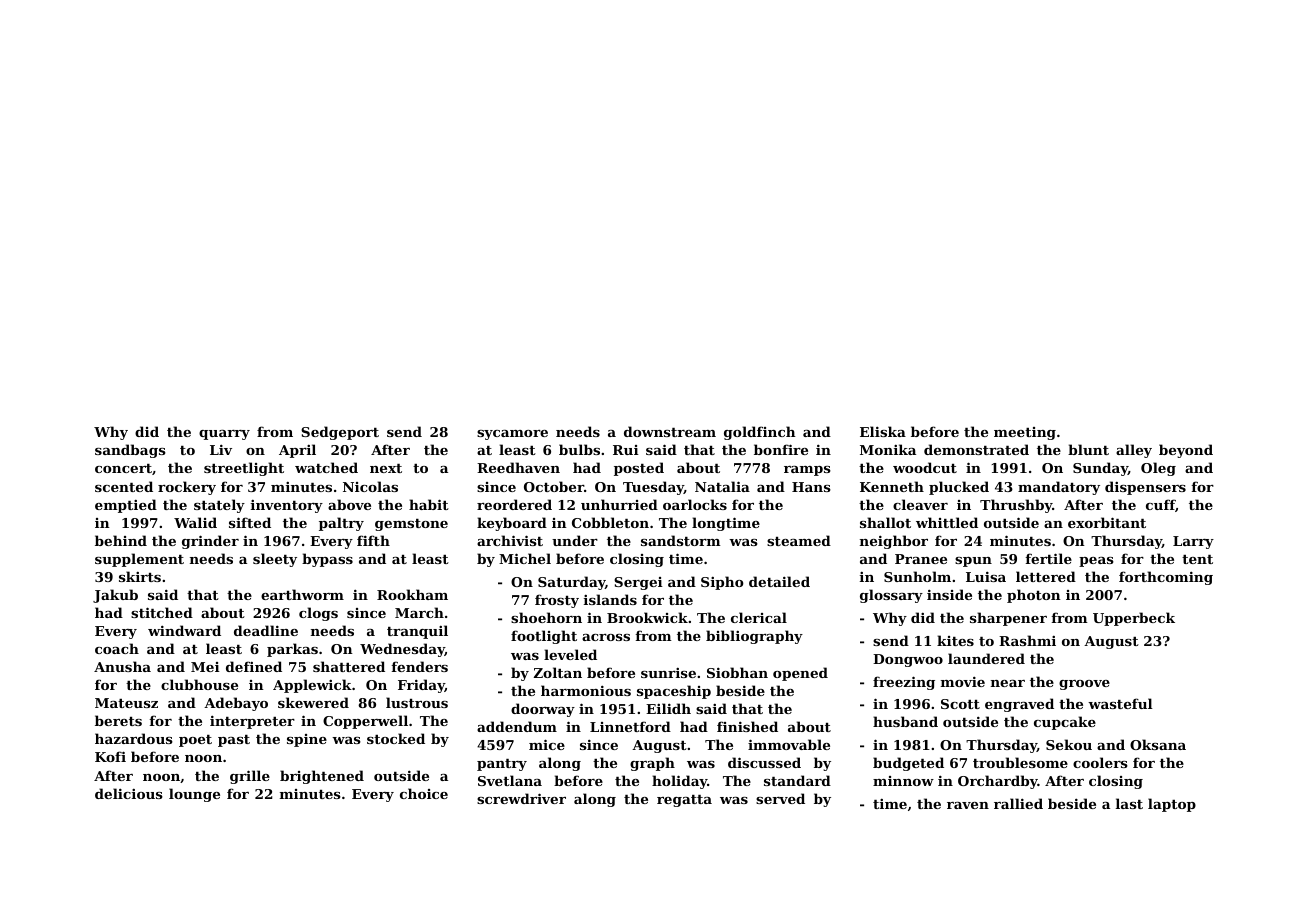 This screenshot has height=924, width=1308. What do you see at coordinates (800, 674) in the screenshot?
I see `opened` at bounding box center [800, 674].
